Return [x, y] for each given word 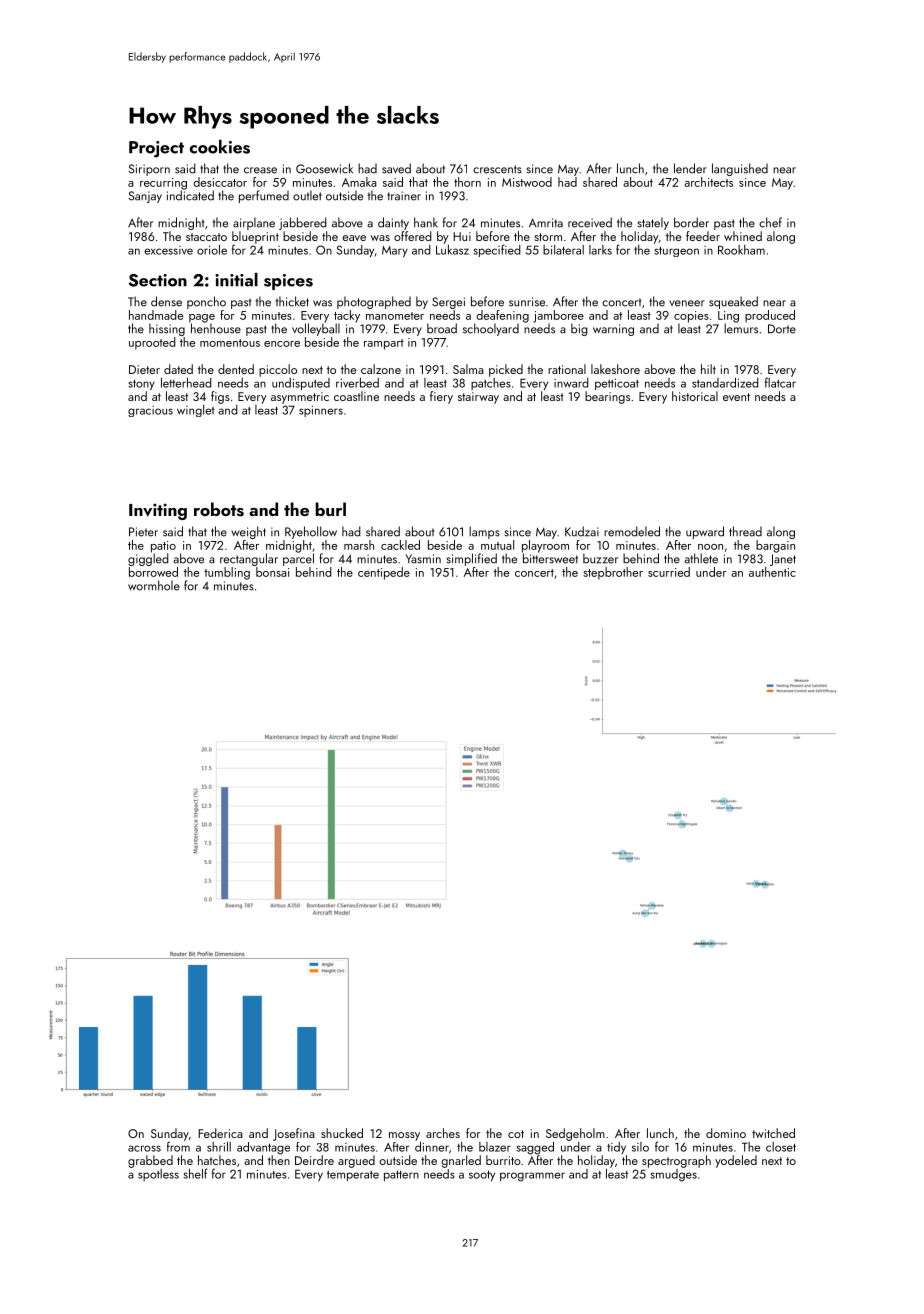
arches [443, 1133]
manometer [395, 316]
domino [726, 1133]
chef [770, 222]
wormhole [154, 585]
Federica [220, 1133]
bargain [775, 546]
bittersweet [550, 558]
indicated [190, 195]
